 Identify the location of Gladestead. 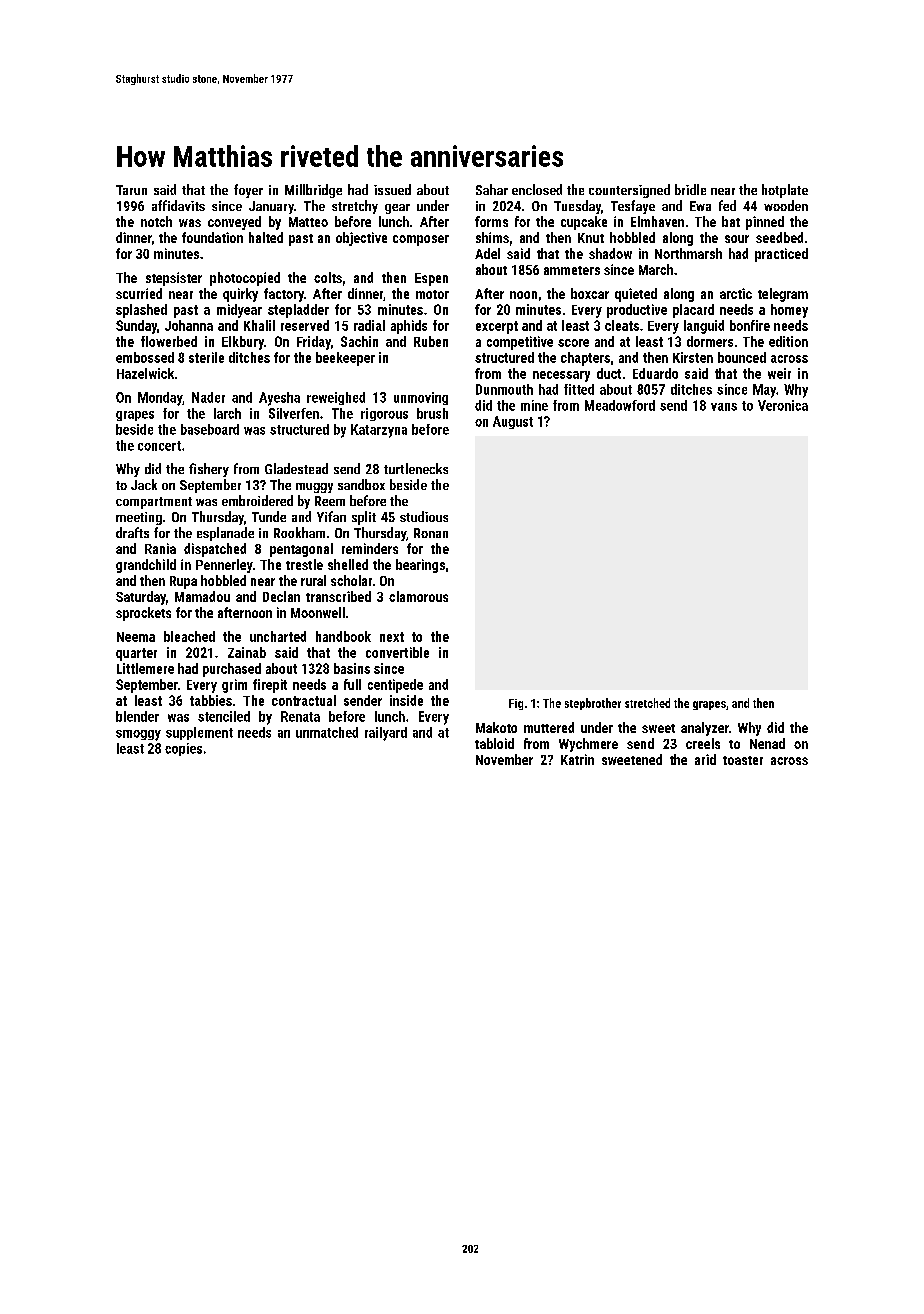
(296, 468).
